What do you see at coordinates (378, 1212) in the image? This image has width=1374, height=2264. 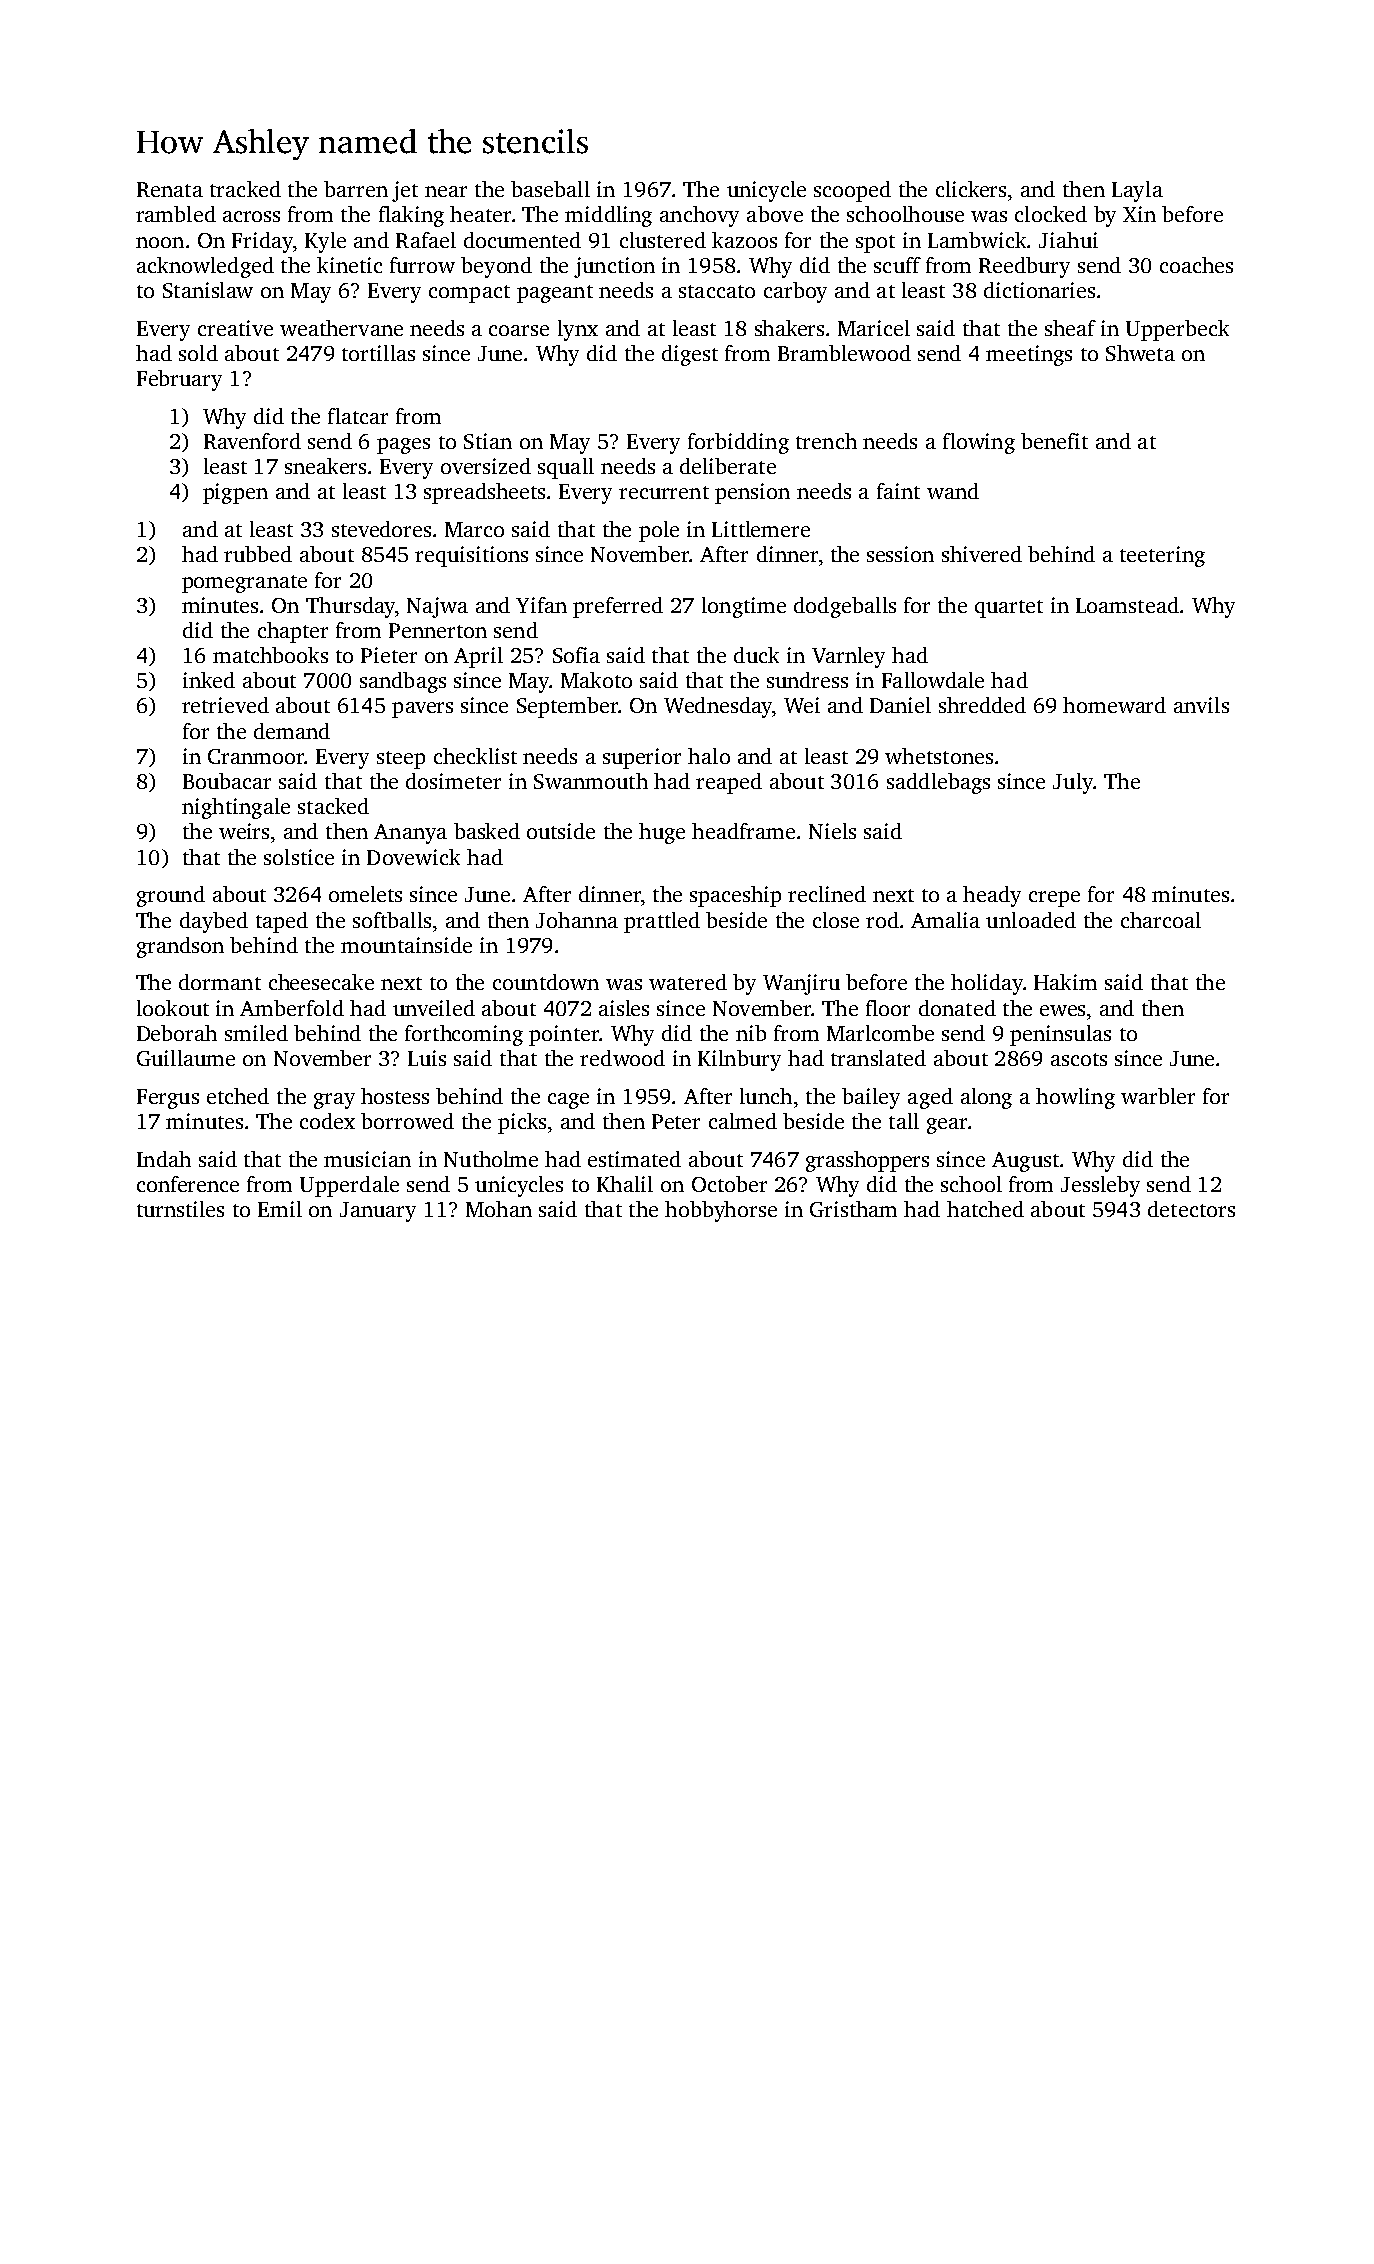 I see `January` at bounding box center [378, 1212].
